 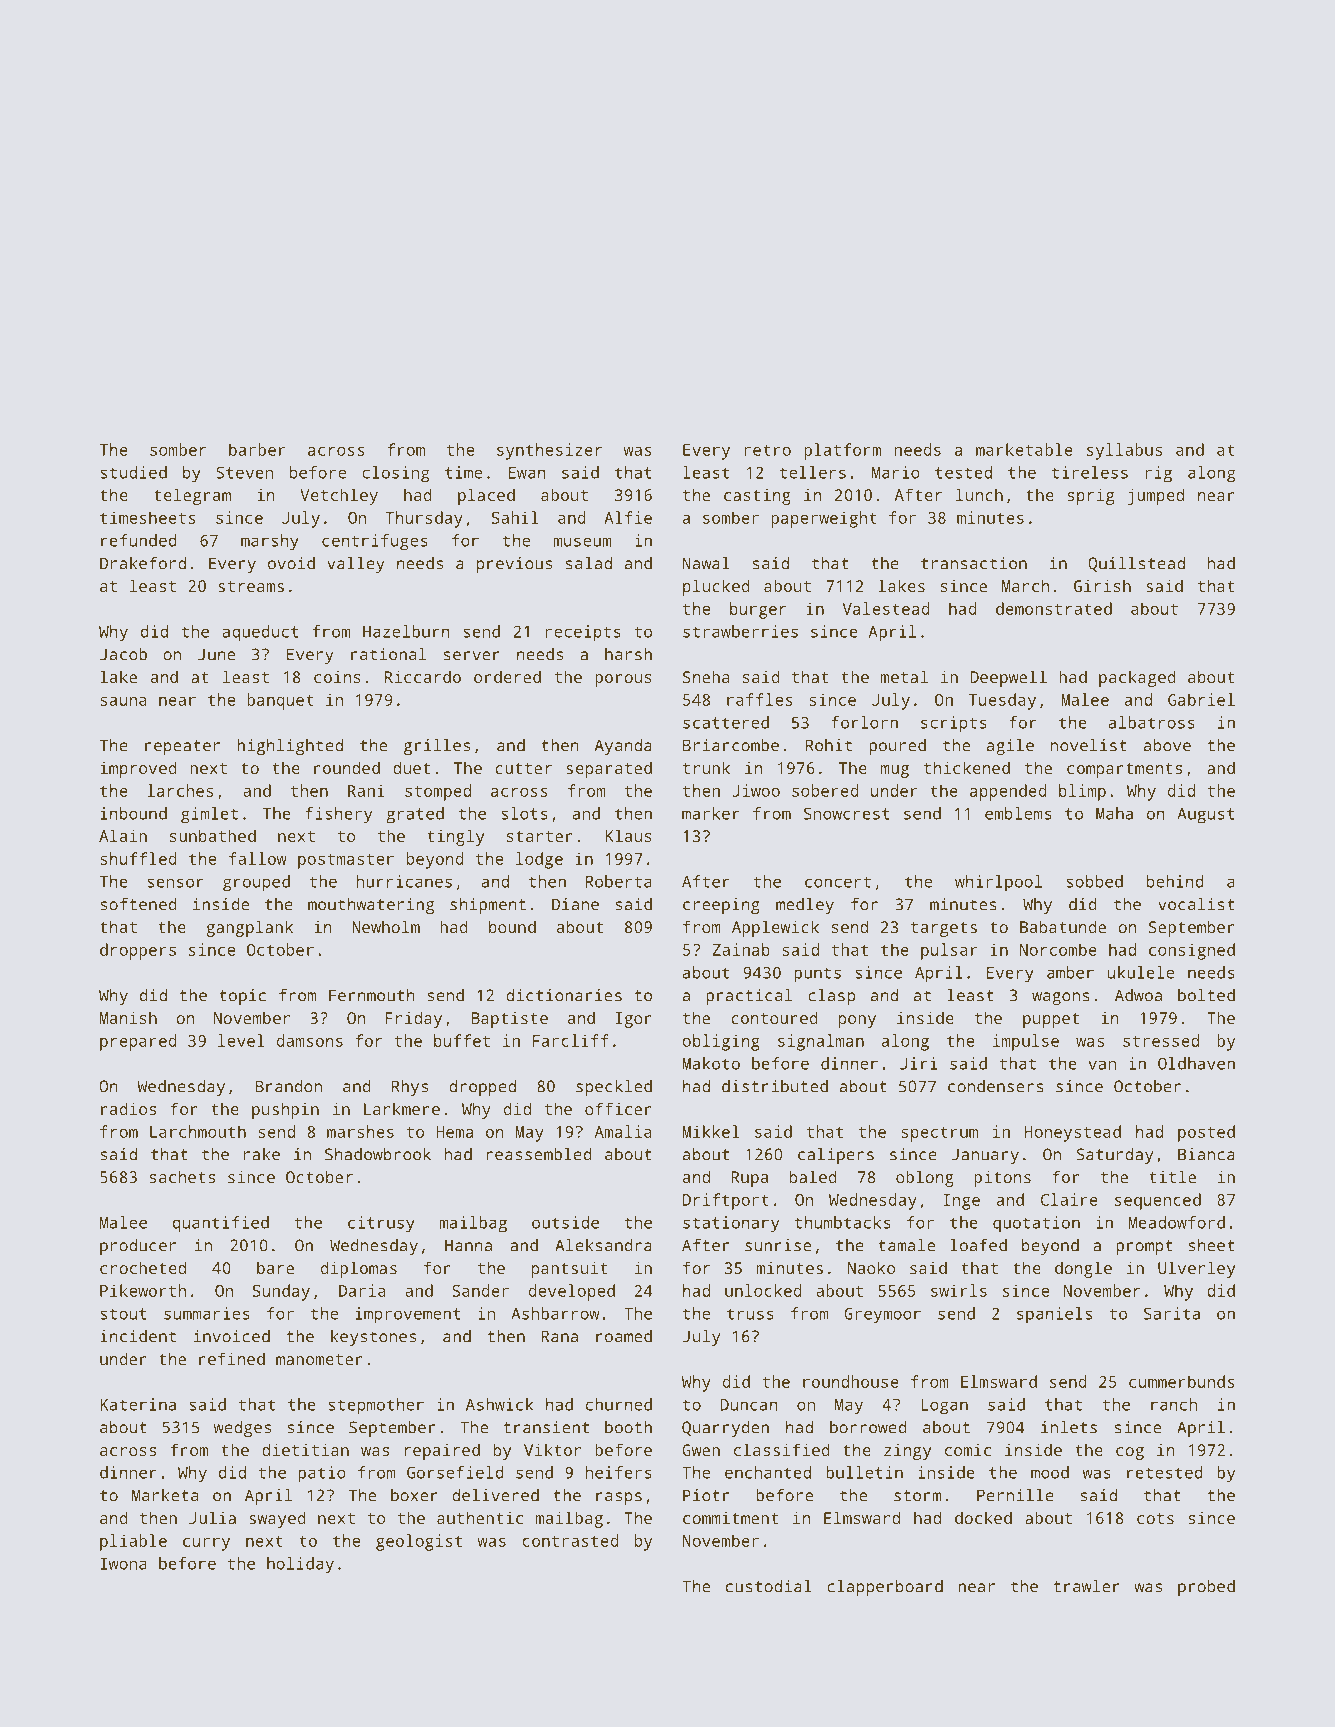 What do you see at coordinates (619, 1472) in the screenshot?
I see `heifers` at bounding box center [619, 1472].
